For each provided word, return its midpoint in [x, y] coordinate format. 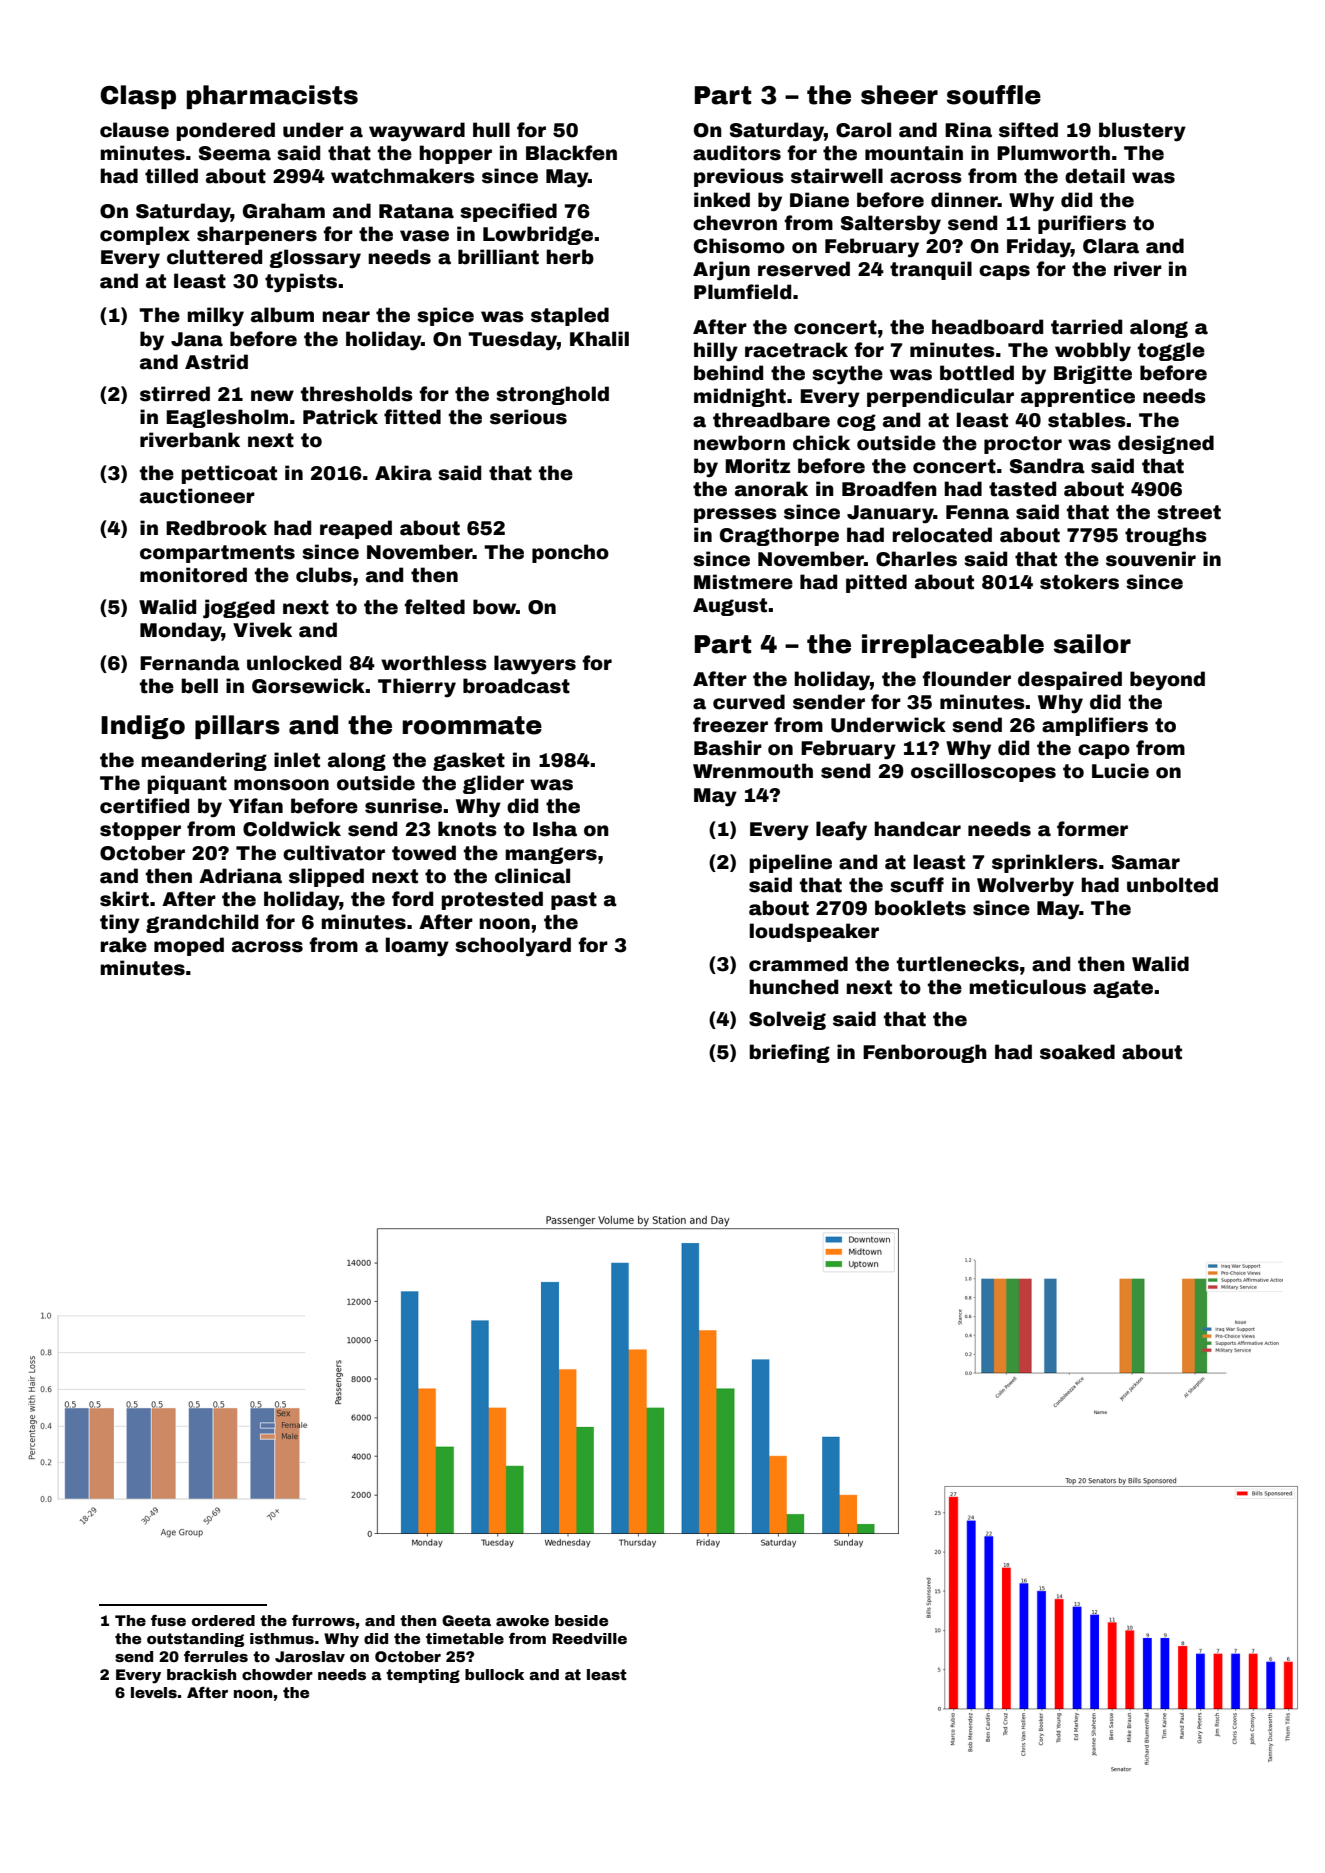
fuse [168, 1620]
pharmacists [272, 97]
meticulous [1027, 987]
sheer [899, 95]
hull [491, 130]
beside [581, 1620]
